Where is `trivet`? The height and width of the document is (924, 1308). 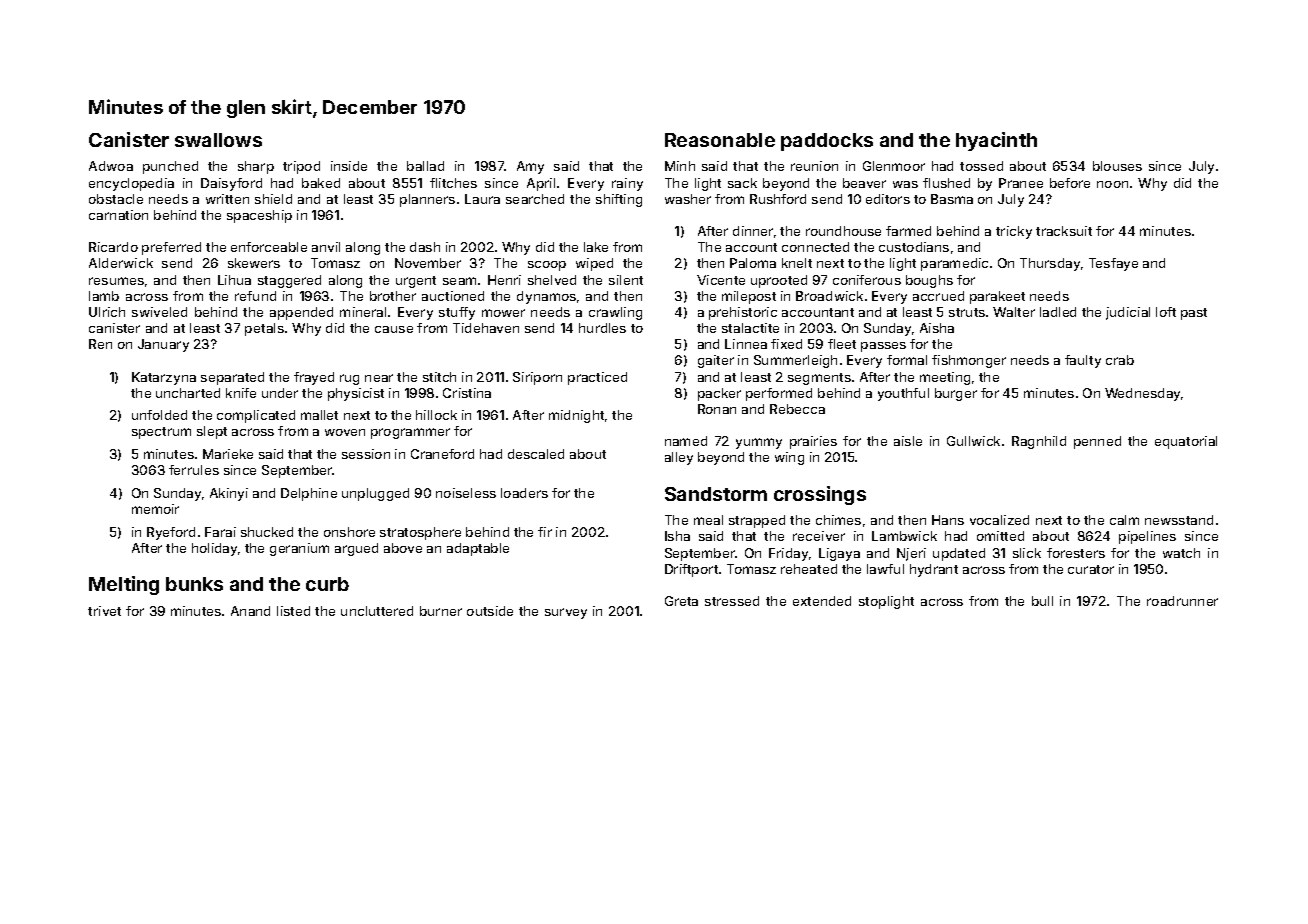 trivet is located at coordinates (104, 611).
